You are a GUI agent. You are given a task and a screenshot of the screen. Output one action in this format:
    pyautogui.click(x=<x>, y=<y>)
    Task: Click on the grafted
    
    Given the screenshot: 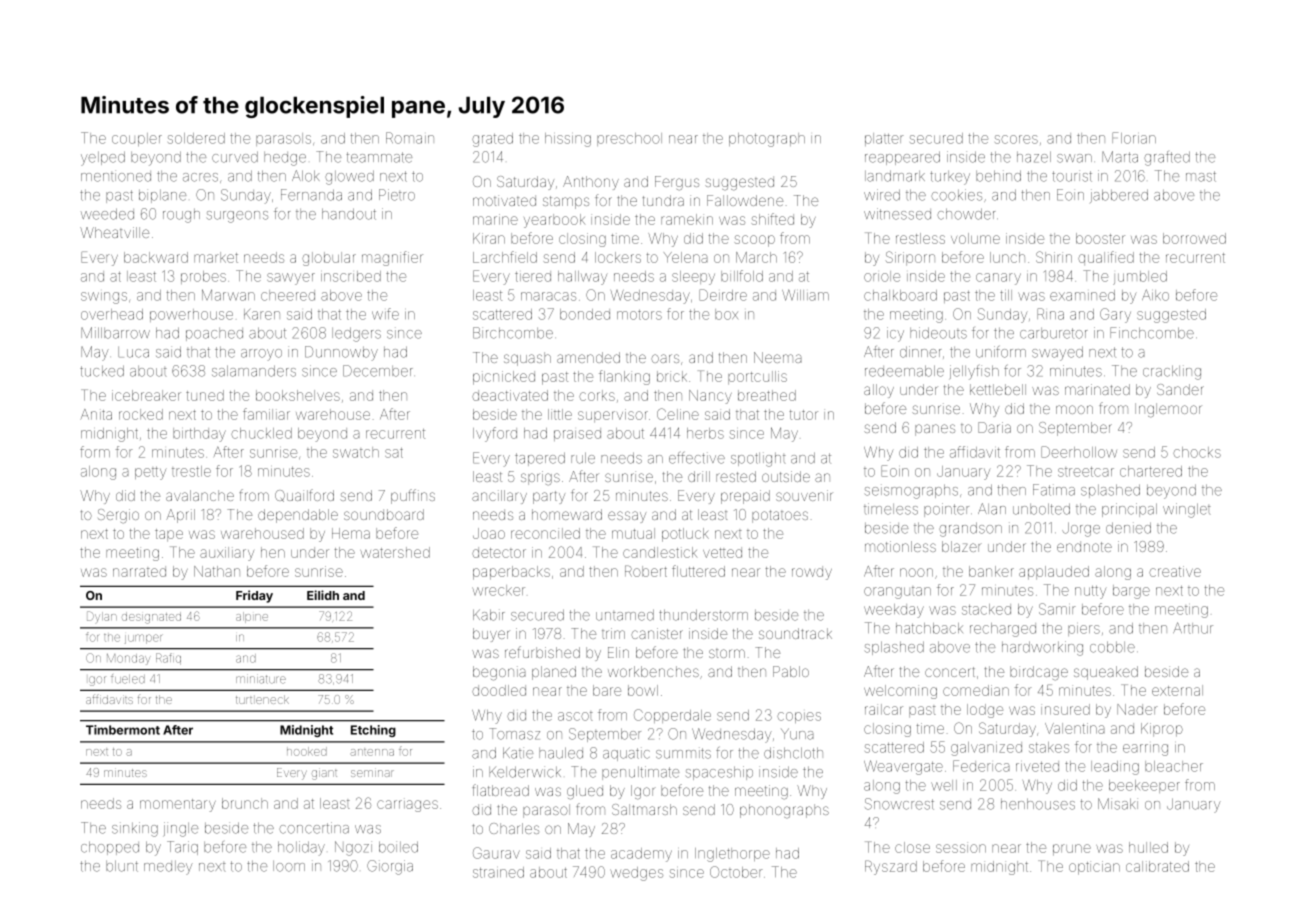 What is the action you would take?
    pyautogui.click(x=1167, y=158)
